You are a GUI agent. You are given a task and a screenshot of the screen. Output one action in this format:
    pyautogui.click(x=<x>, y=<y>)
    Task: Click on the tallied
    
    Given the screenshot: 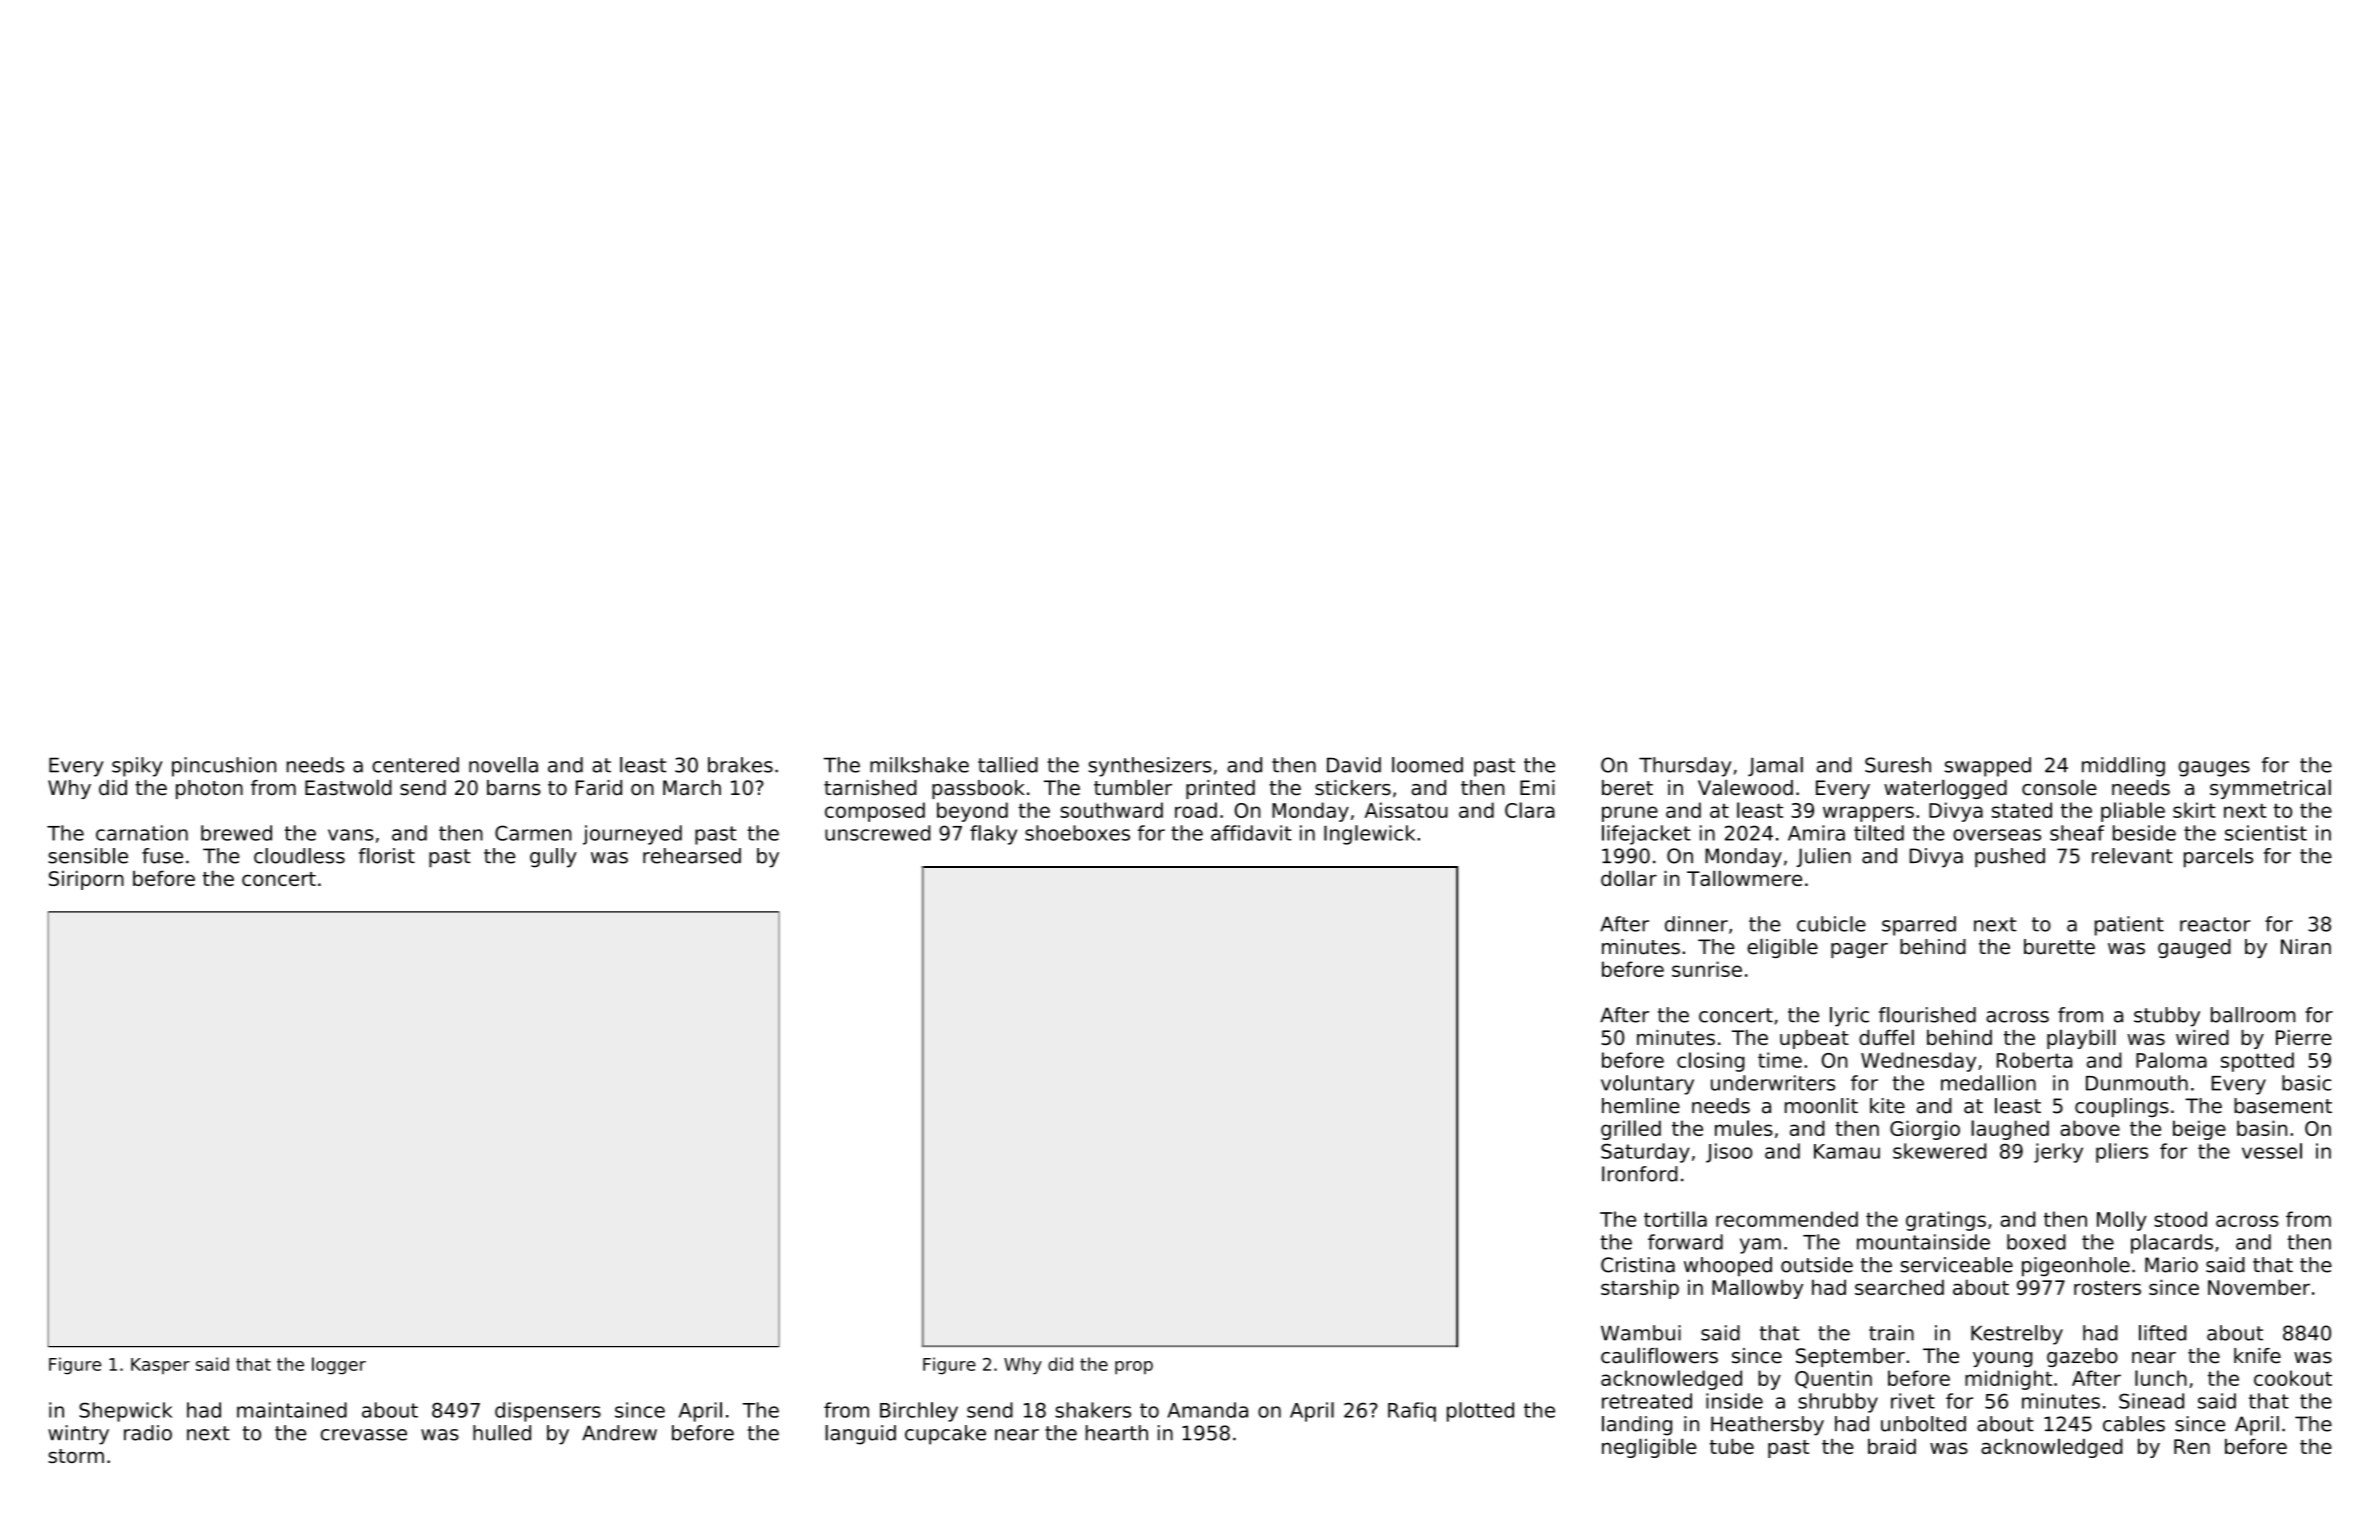 What is the action you would take?
    pyautogui.click(x=1008, y=765)
